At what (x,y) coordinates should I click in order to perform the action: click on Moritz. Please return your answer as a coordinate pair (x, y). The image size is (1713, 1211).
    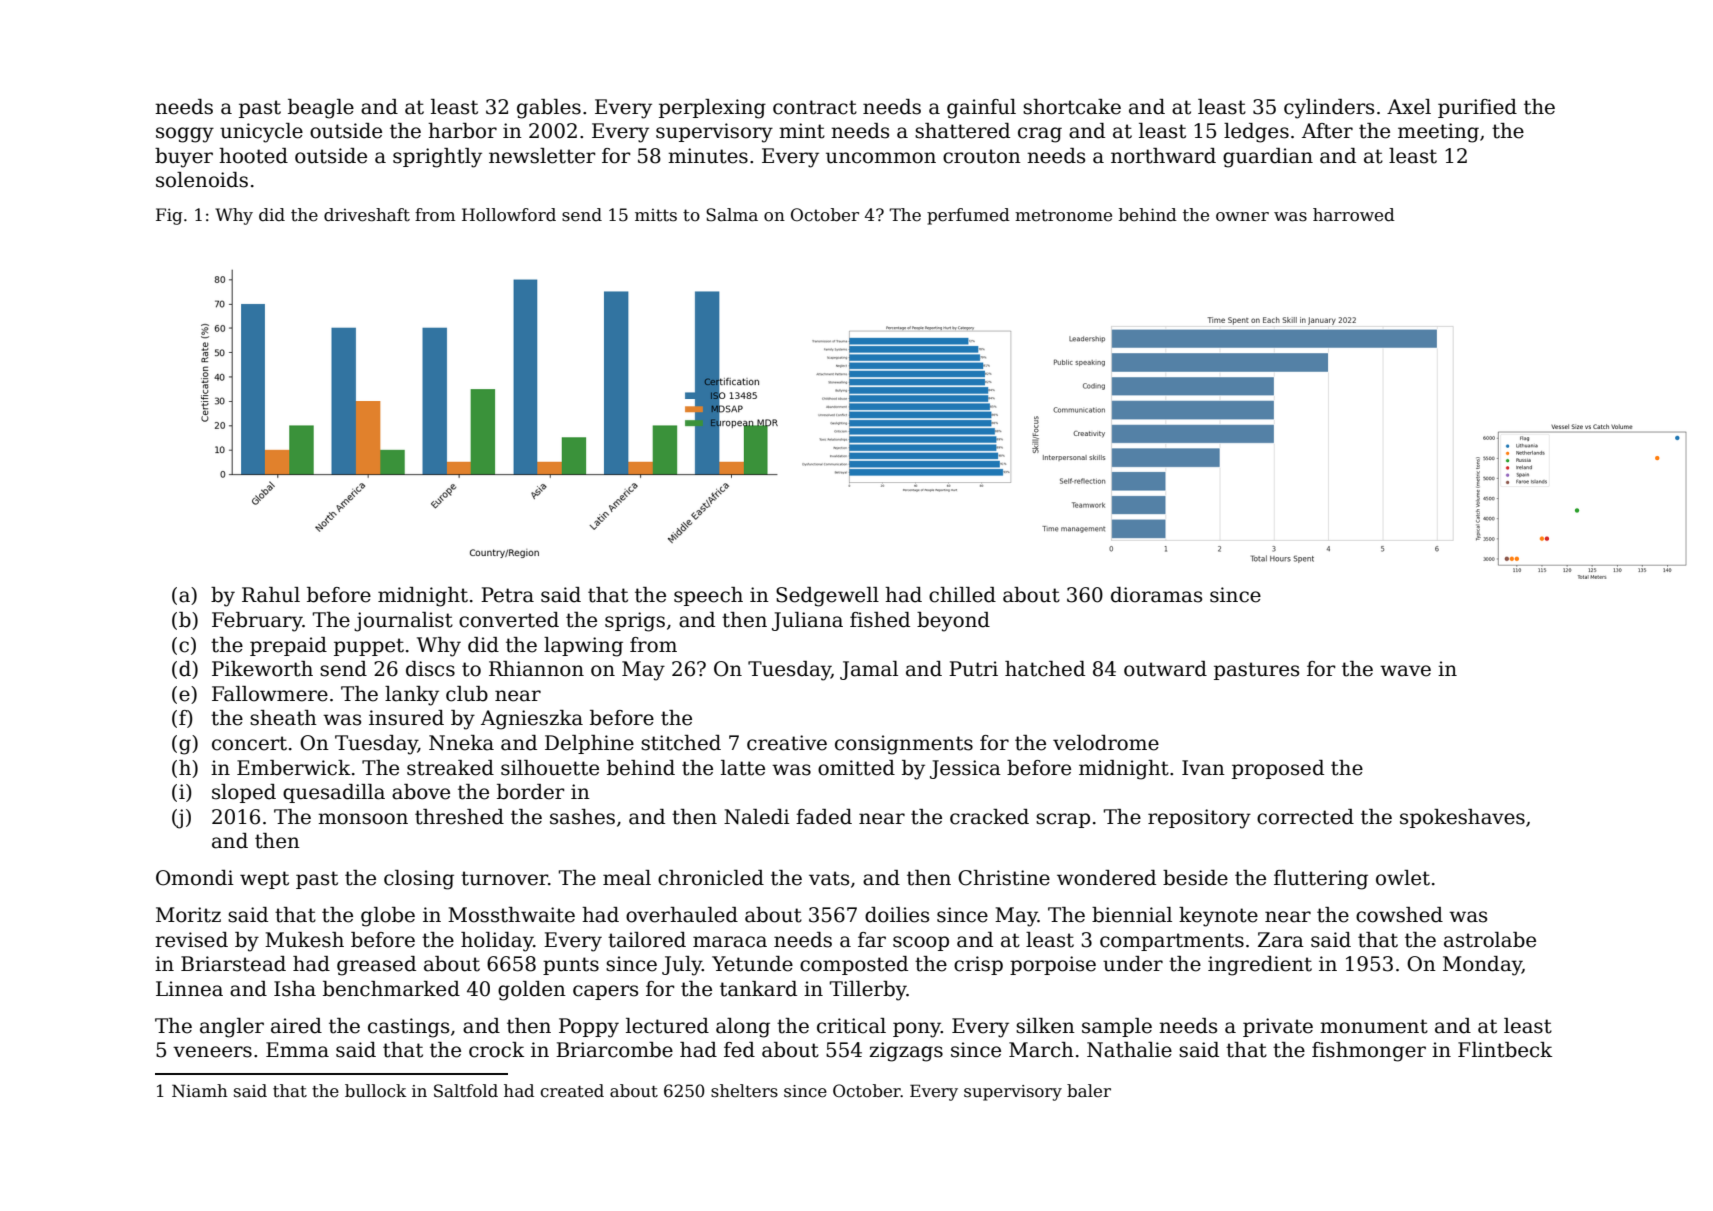
    Looking at the image, I should click on (188, 915).
